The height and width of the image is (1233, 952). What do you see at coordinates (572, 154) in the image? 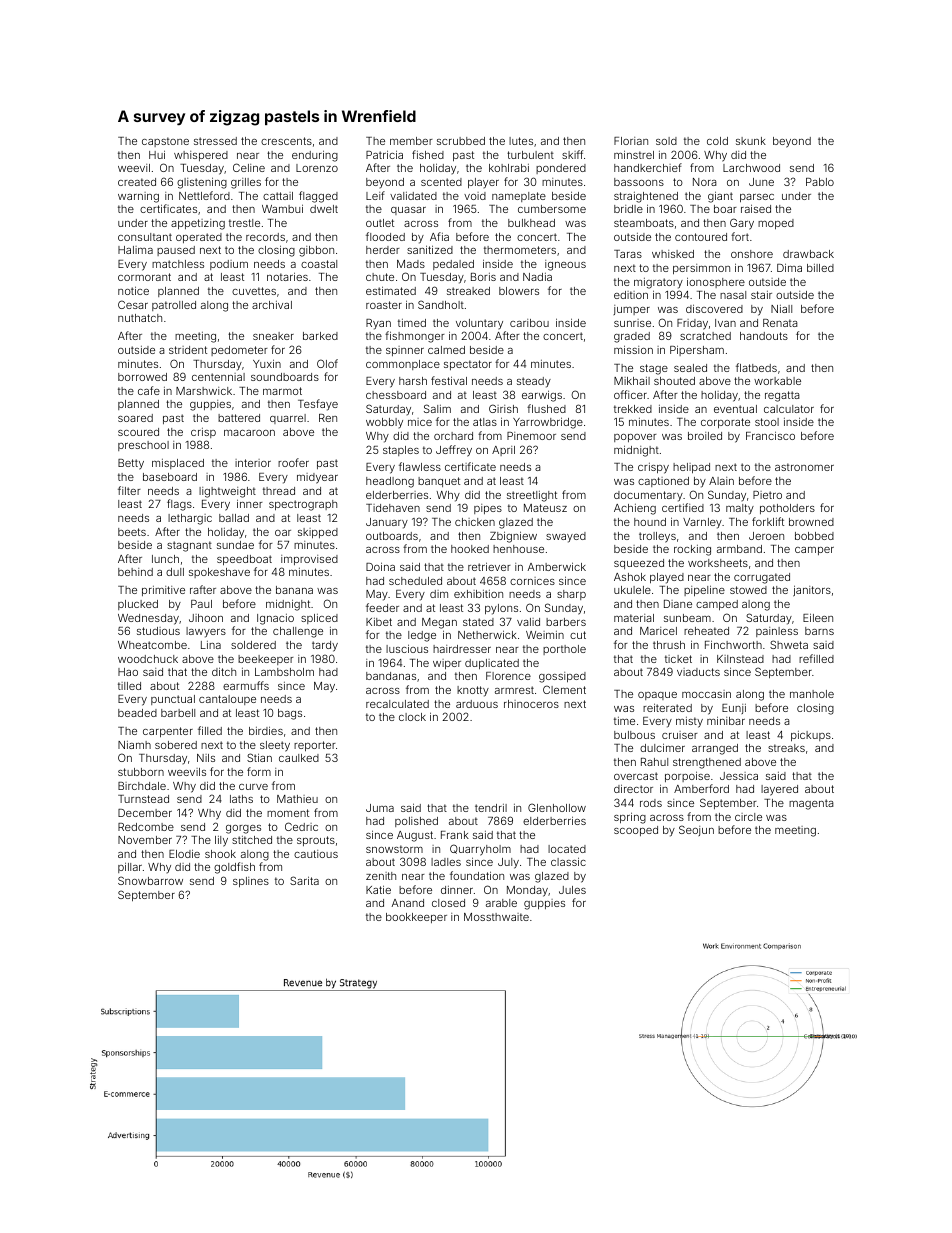
I see `skiff` at bounding box center [572, 154].
